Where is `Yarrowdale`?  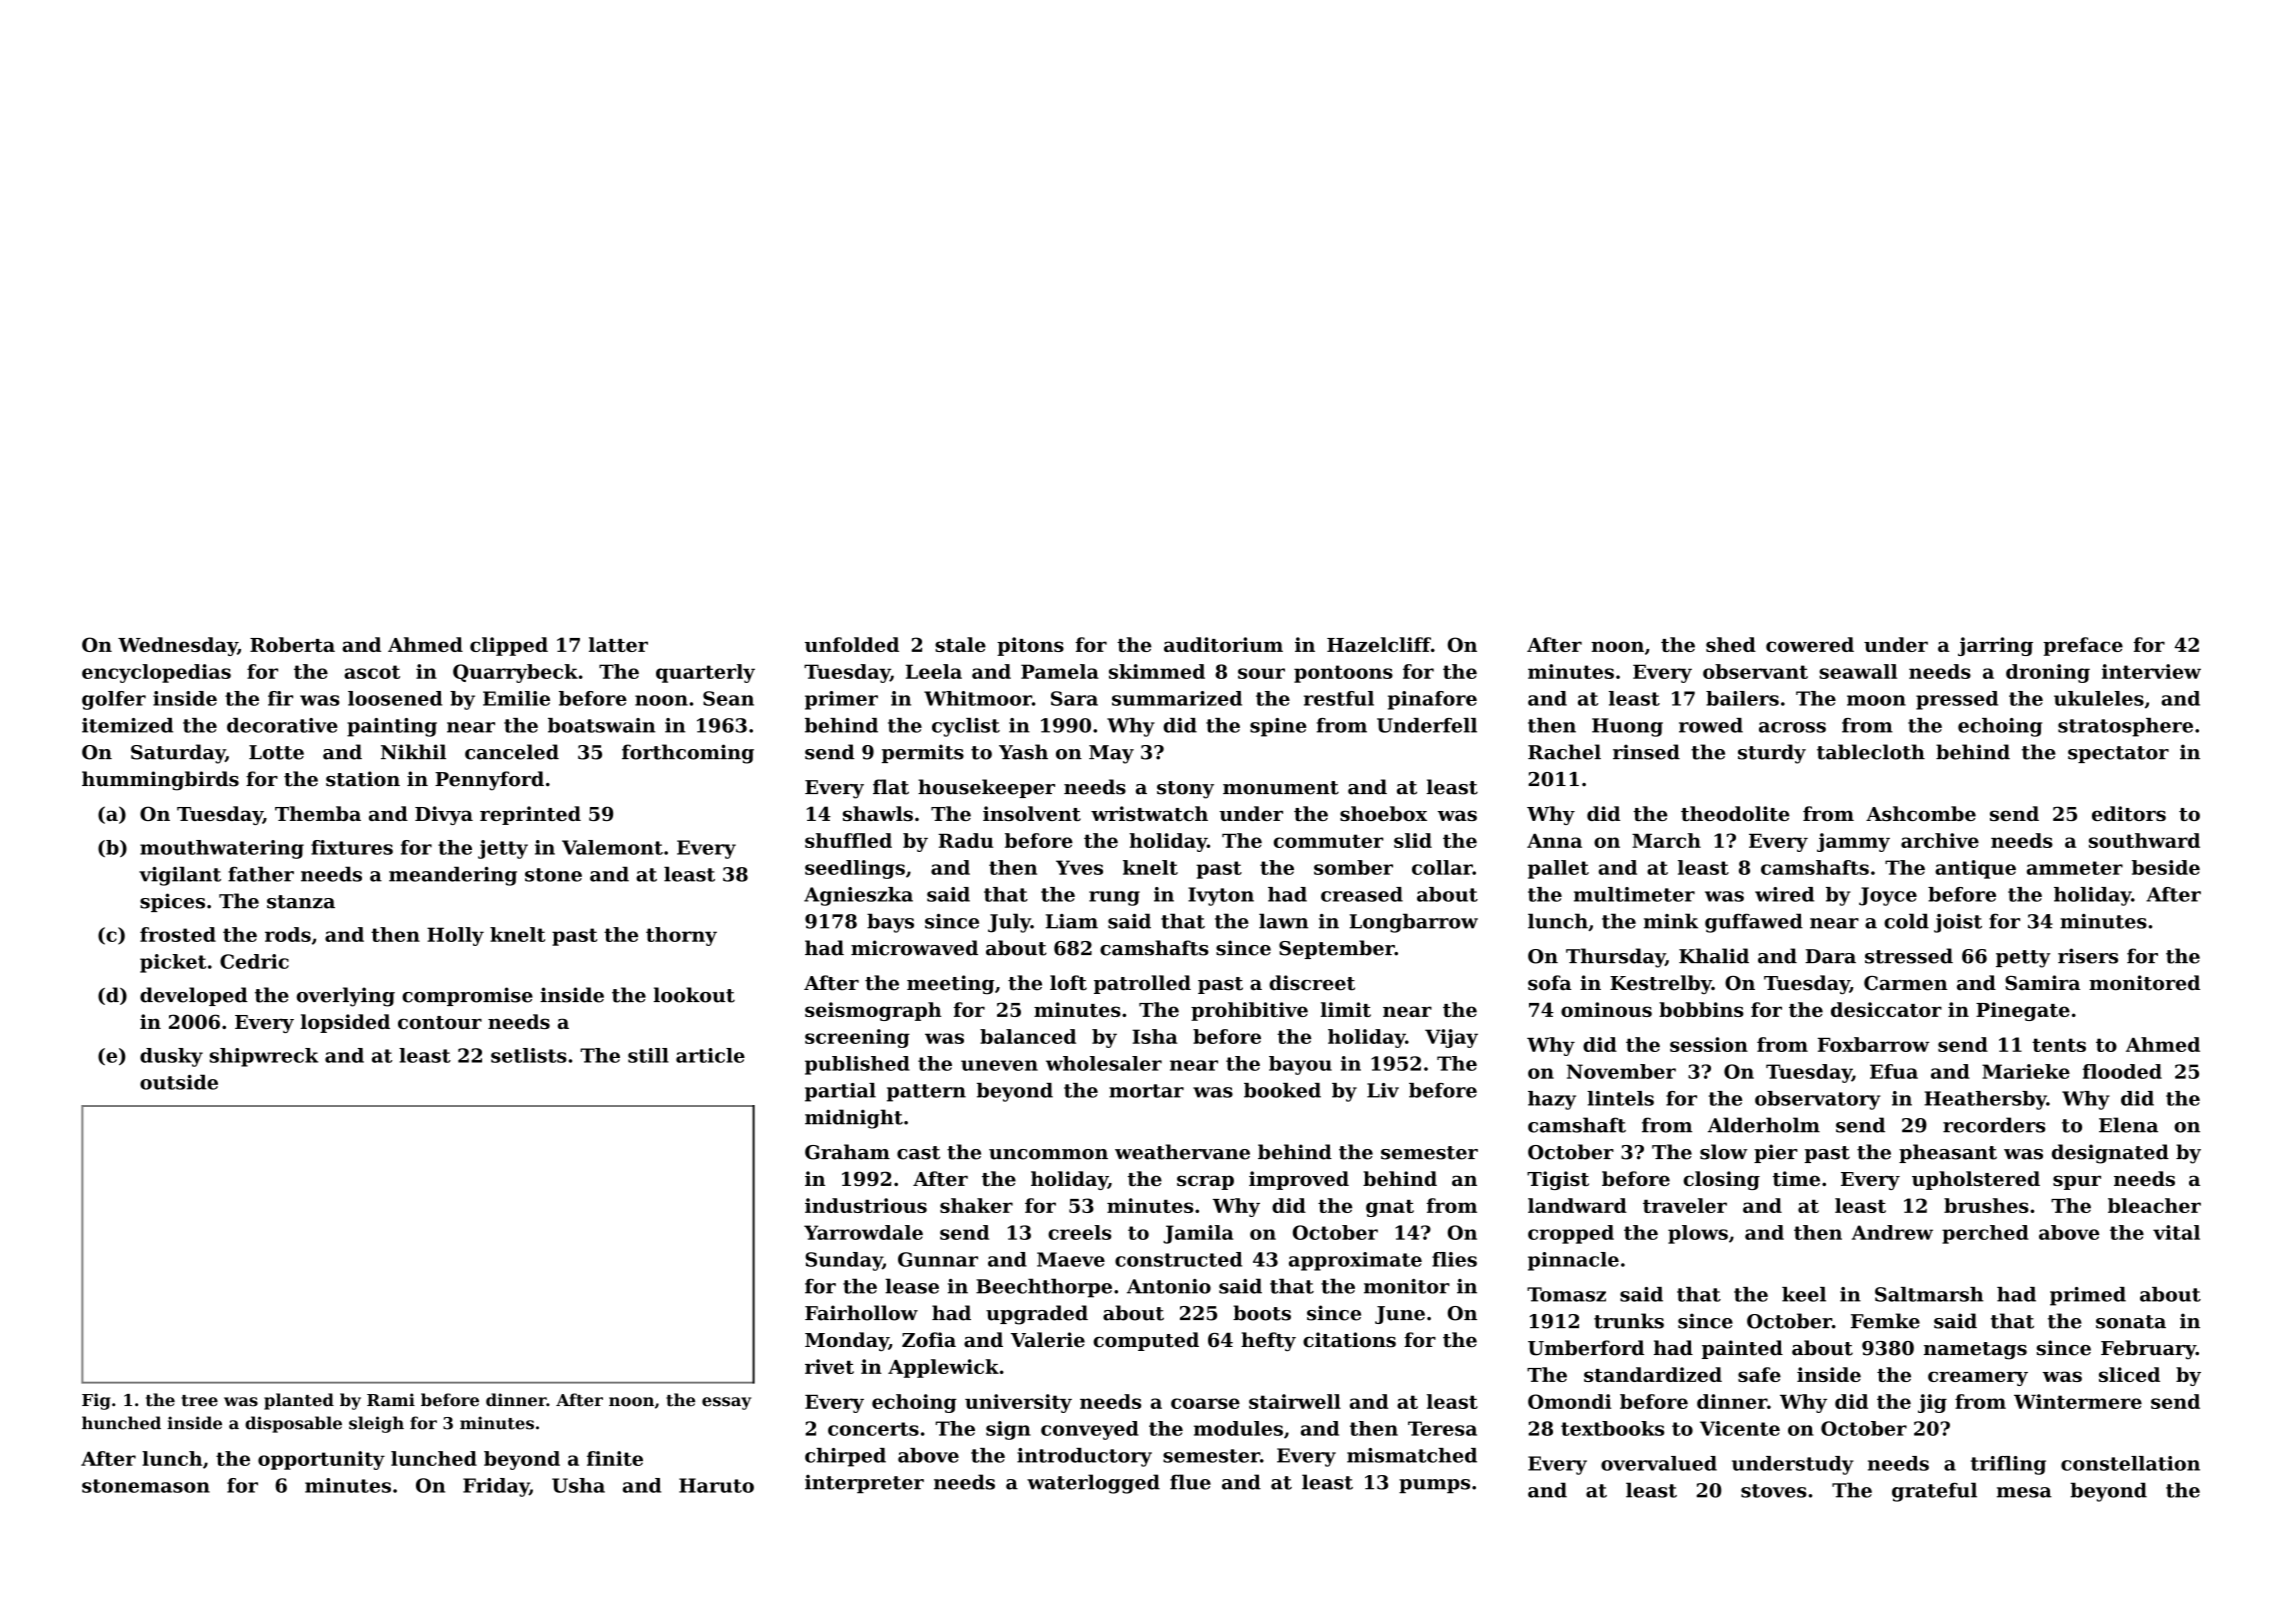 Yarrowdale is located at coordinates (863, 1232).
